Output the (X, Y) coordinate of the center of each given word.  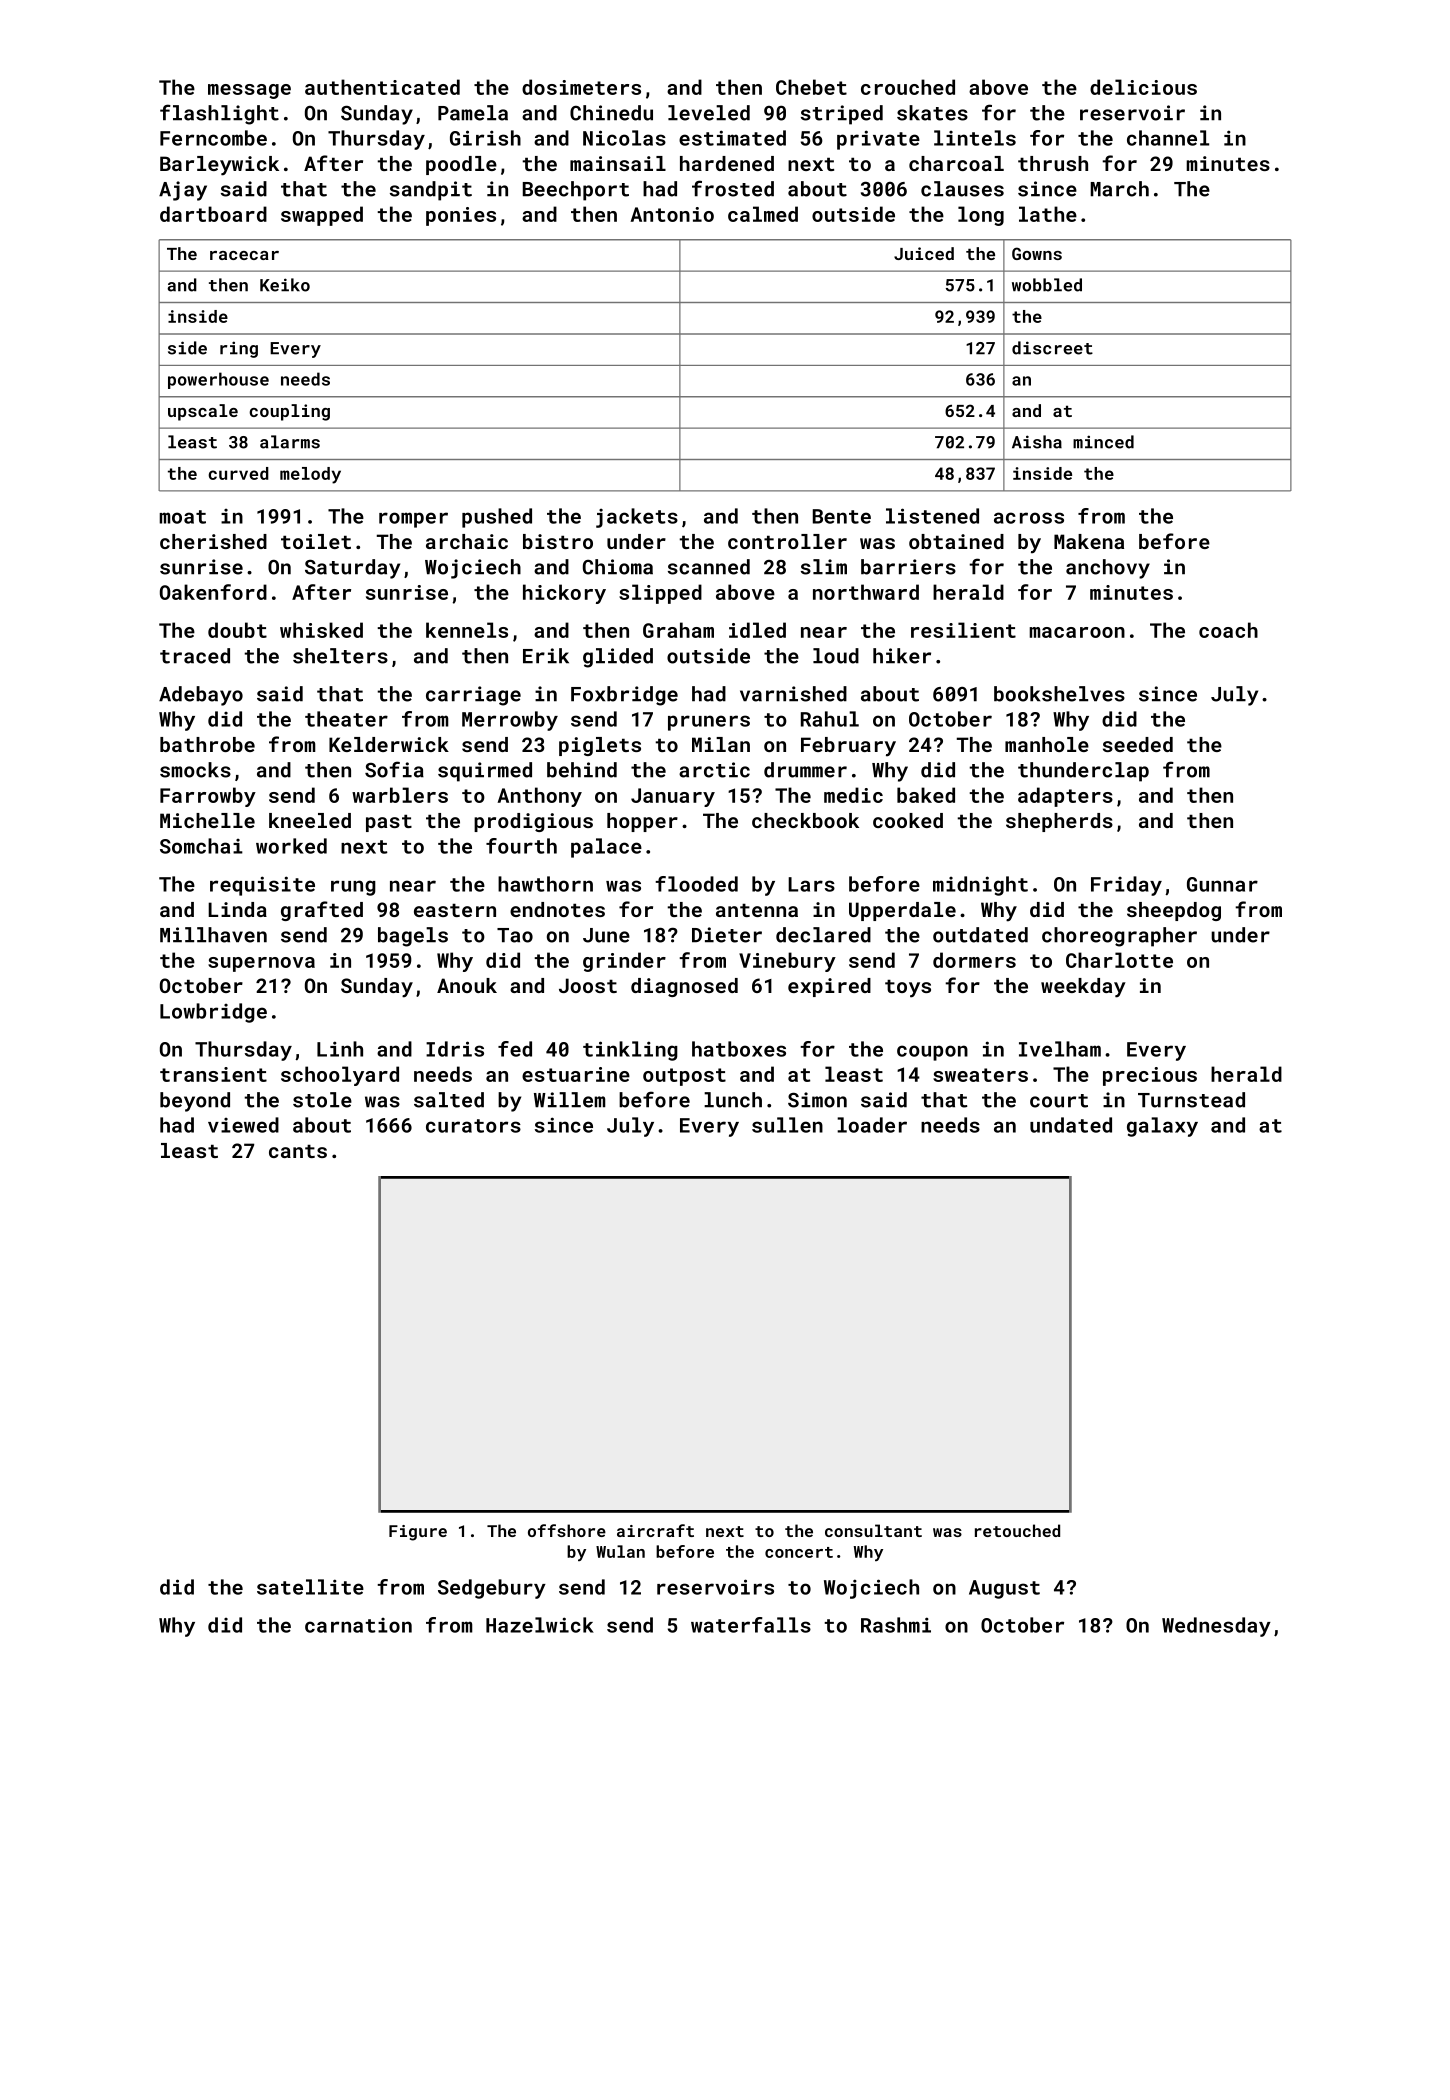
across (1029, 518)
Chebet (811, 87)
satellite (310, 1587)
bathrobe (207, 744)
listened (932, 516)
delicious (1143, 87)
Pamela (473, 113)
